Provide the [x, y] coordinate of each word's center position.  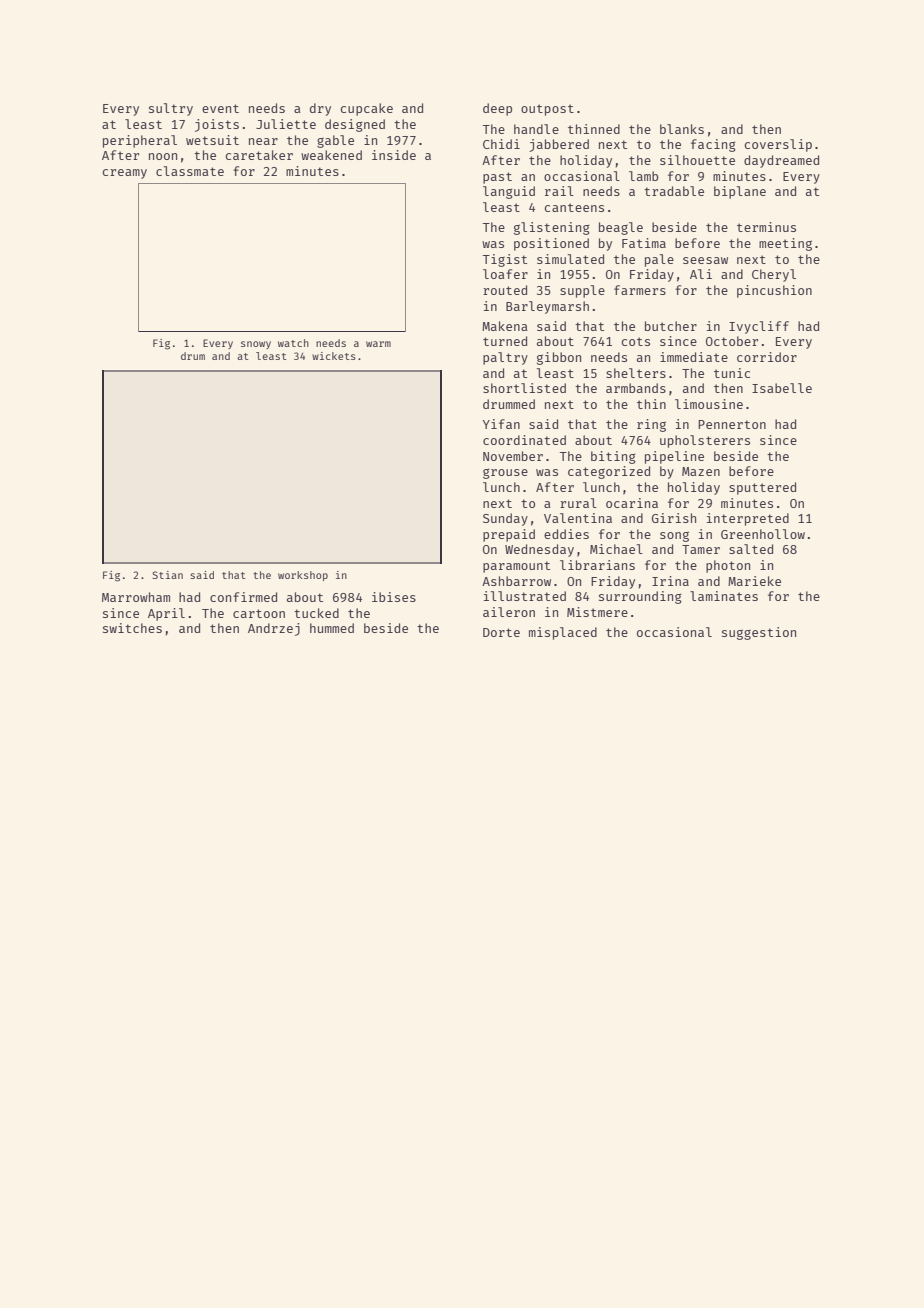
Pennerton [732, 424]
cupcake [367, 109]
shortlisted [524, 388]
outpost [547, 110]
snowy [256, 345]
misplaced [563, 633]
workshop [303, 576]
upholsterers [705, 441]
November [513, 456]
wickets [334, 356]
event [220, 108]
